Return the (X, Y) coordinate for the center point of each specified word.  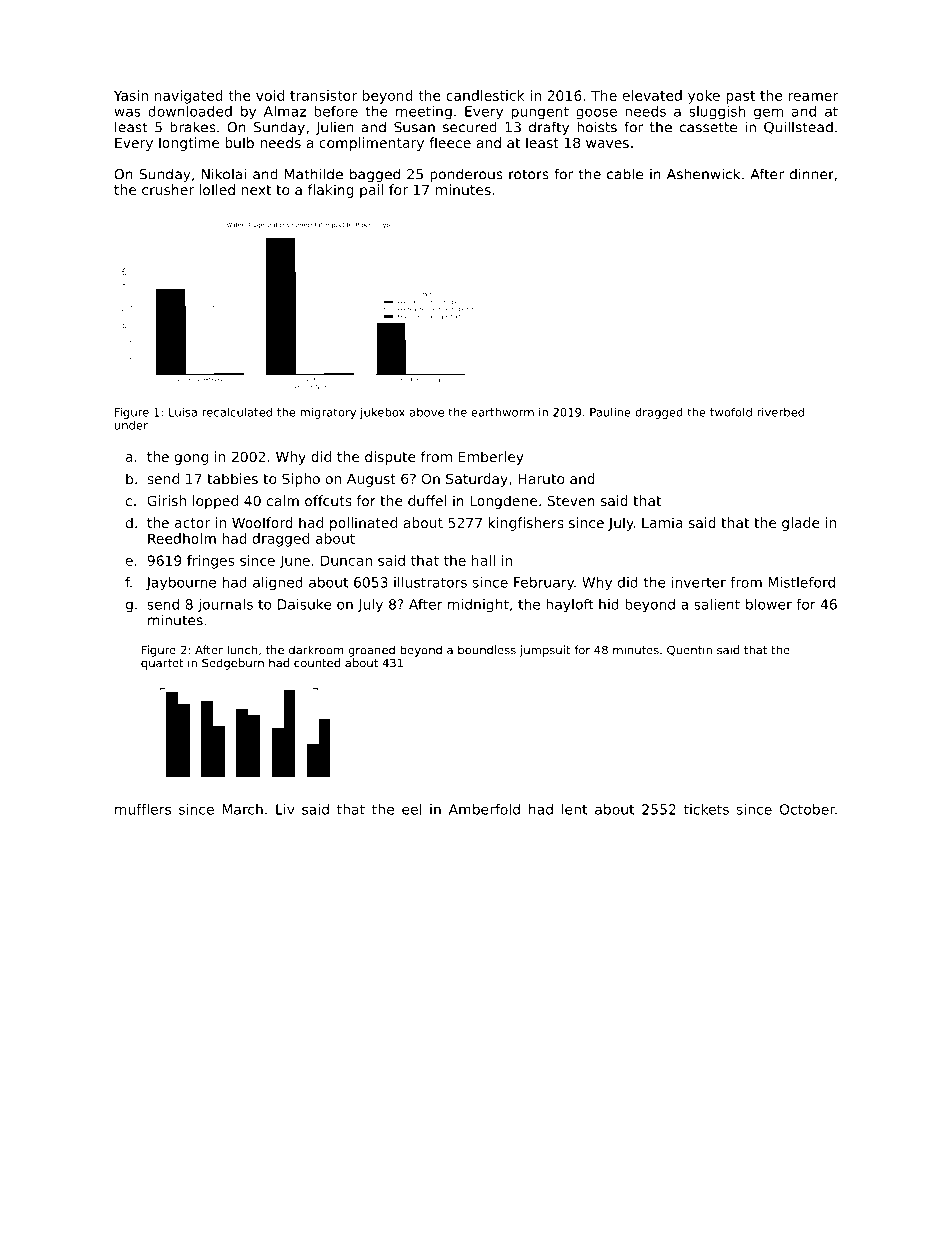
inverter (699, 582)
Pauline (610, 412)
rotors (529, 174)
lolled (217, 189)
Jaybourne (181, 584)
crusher (168, 189)
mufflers (143, 809)
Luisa (183, 412)
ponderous (466, 175)
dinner (812, 174)
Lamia (662, 522)
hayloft (570, 606)
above (427, 412)
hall (483, 560)
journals (225, 606)
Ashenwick (703, 174)
